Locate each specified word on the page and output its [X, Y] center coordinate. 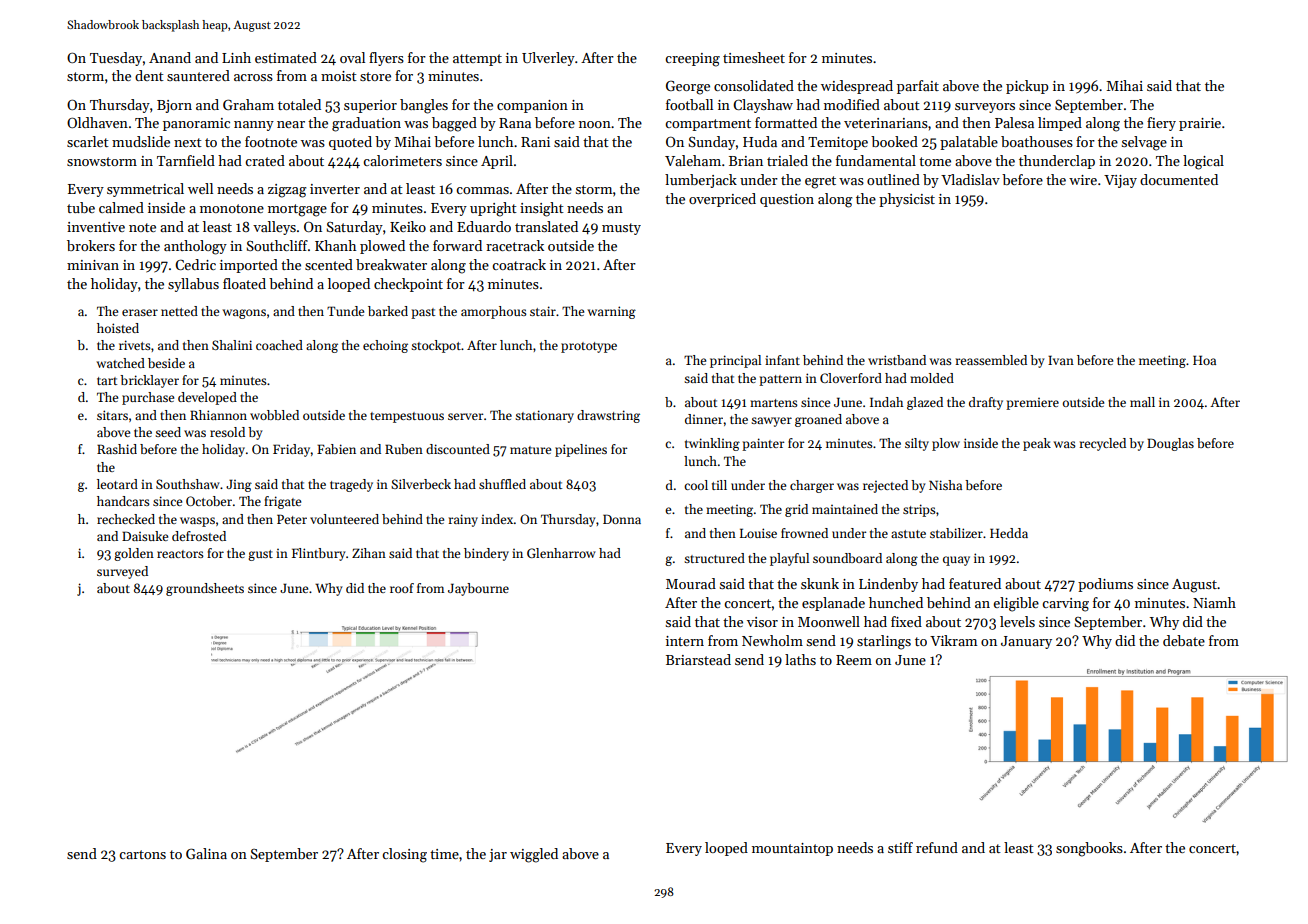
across [253, 77]
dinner [704, 419]
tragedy [351, 485]
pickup [1027, 87]
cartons [142, 854]
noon [595, 124]
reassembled [991, 360]
